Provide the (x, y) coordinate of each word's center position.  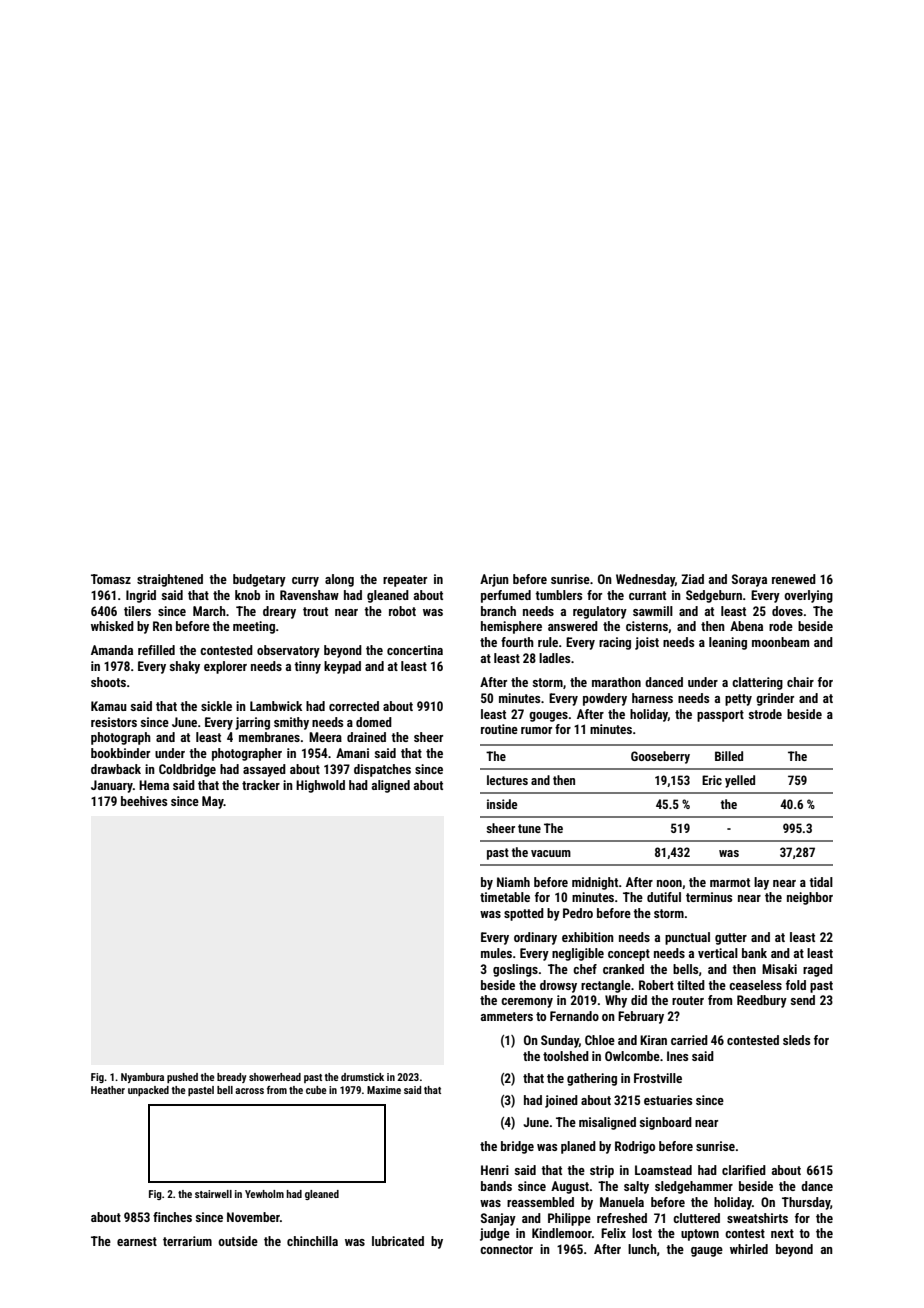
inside (502, 804)
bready (232, 1078)
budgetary (259, 580)
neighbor (810, 898)
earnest (137, 1241)
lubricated (398, 1241)
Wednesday (645, 580)
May (213, 802)
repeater (405, 581)
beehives (144, 801)
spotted (524, 914)
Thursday (806, 1203)
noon (669, 883)
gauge (707, 1252)
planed (578, 1147)
